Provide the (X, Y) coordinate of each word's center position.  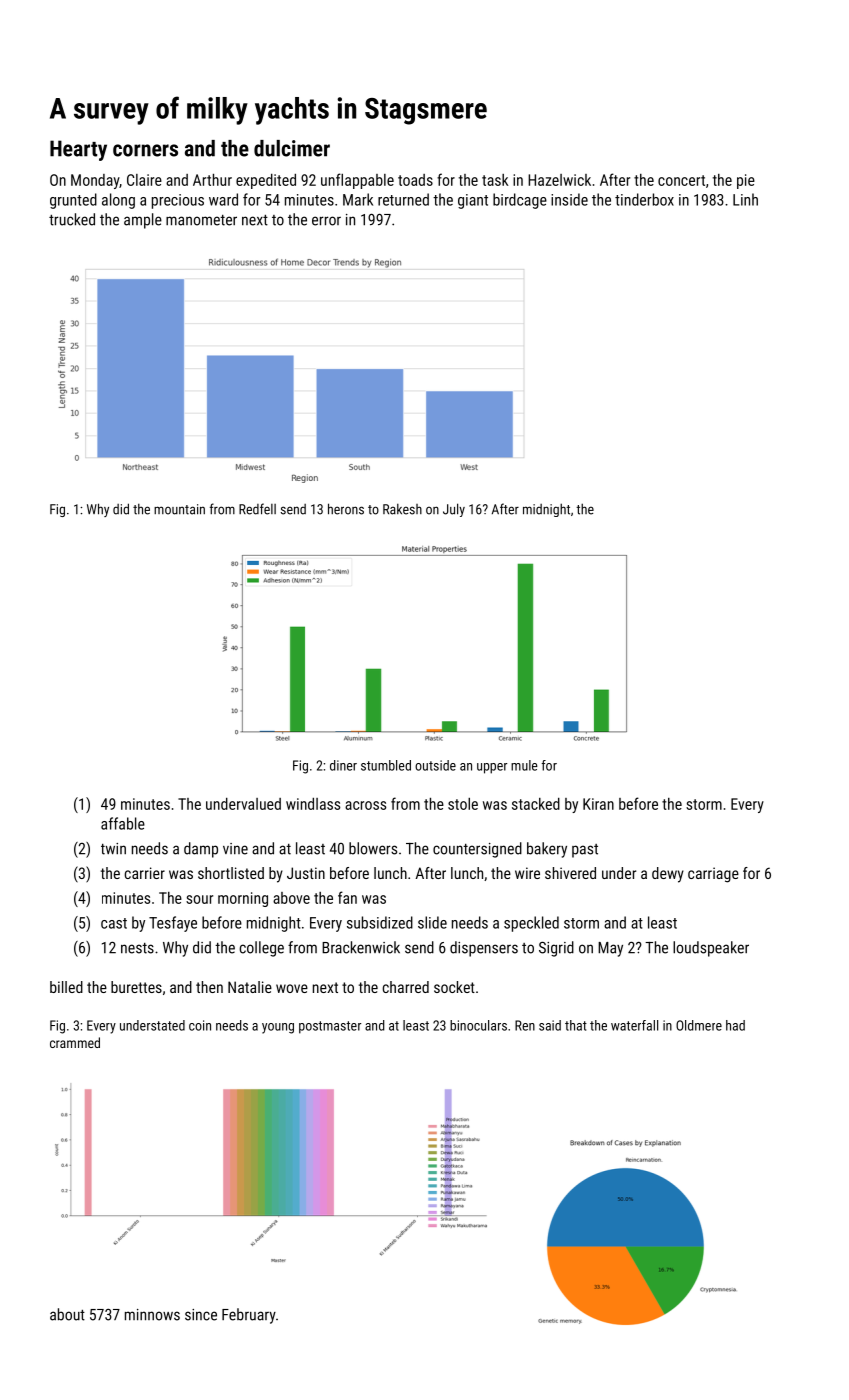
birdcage (520, 201)
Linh (745, 199)
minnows (152, 1315)
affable (123, 823)
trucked (72, 219)
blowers (373, 848)
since (201, 1315)
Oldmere (699, 1025)
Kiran (598, 804)
